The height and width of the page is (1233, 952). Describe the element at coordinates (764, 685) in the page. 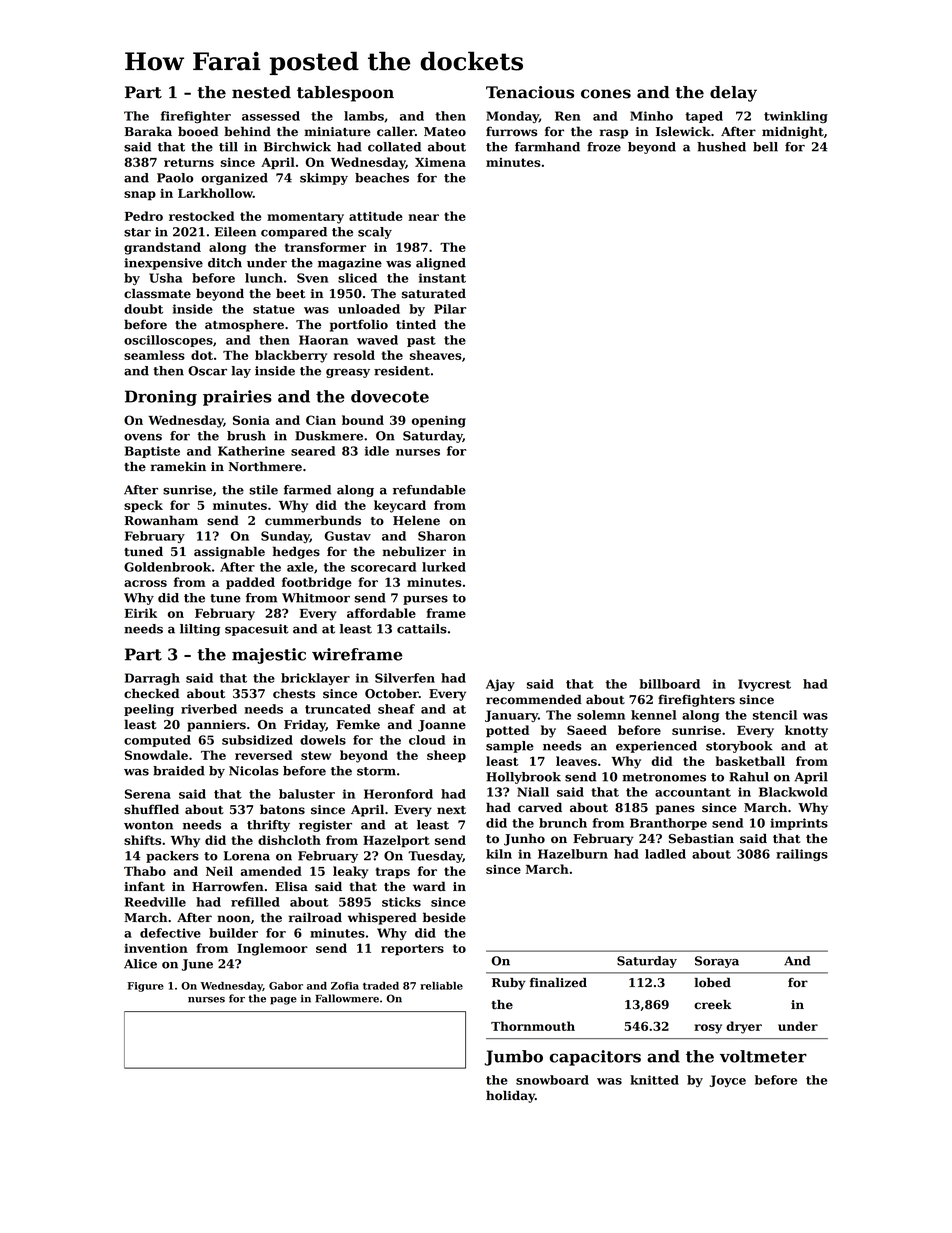

I see `Ivycrest` at that location.
